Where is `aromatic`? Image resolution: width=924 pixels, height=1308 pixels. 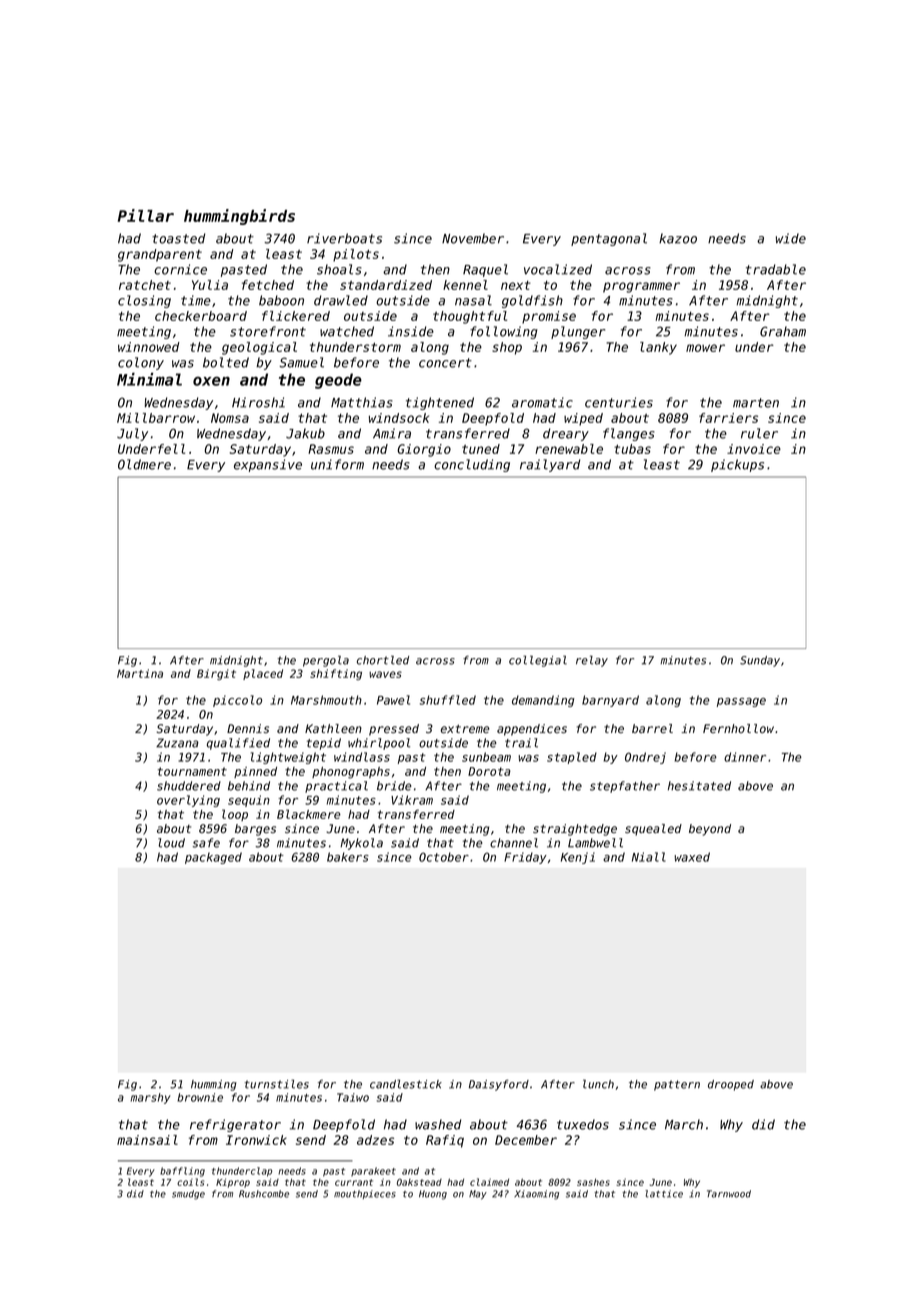 aromatic is located at coordinates (542, 402).
